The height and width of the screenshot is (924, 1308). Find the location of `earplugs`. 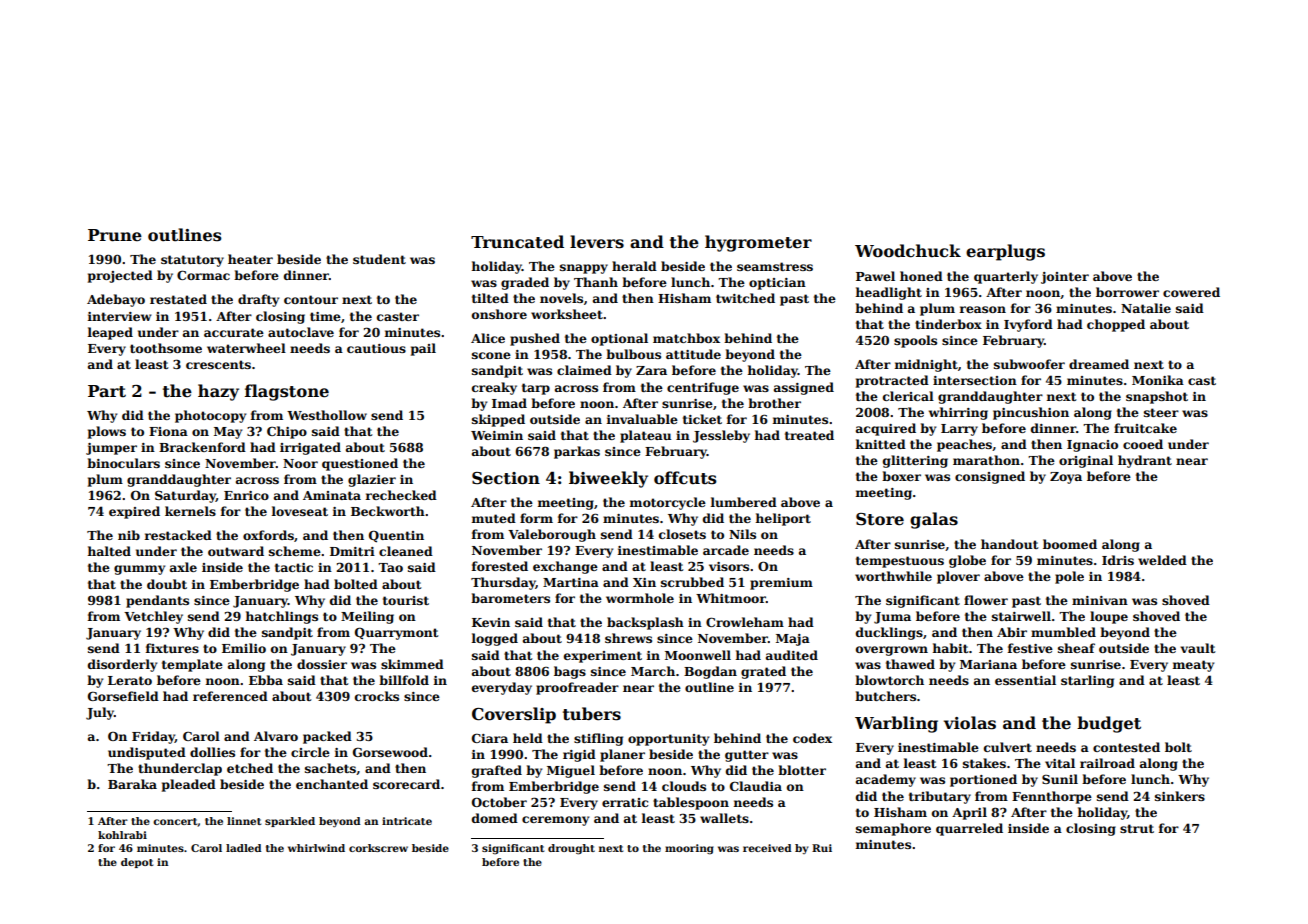

earplugs is located at coordinates (1005, 252).
